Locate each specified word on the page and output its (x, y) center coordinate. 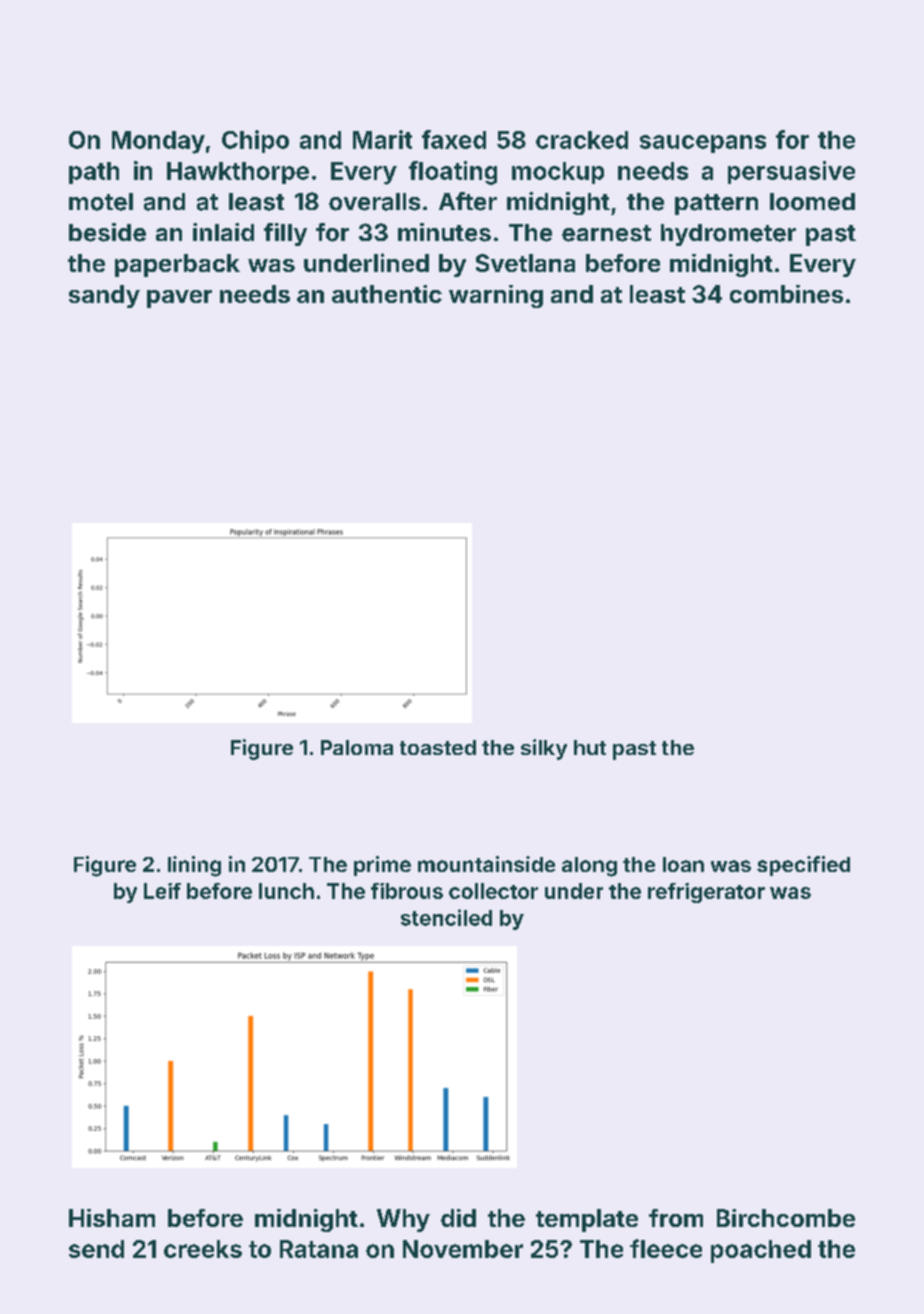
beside (107, 232)
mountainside (486, 864)
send (96, 1249)
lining (194, 866)
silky (544, 749)
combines (786, 294)
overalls (374, 202)
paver (179, 299)
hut (590, 747)
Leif (162, 891)
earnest (606, 233)
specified (803, 866)
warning (496, 296)
